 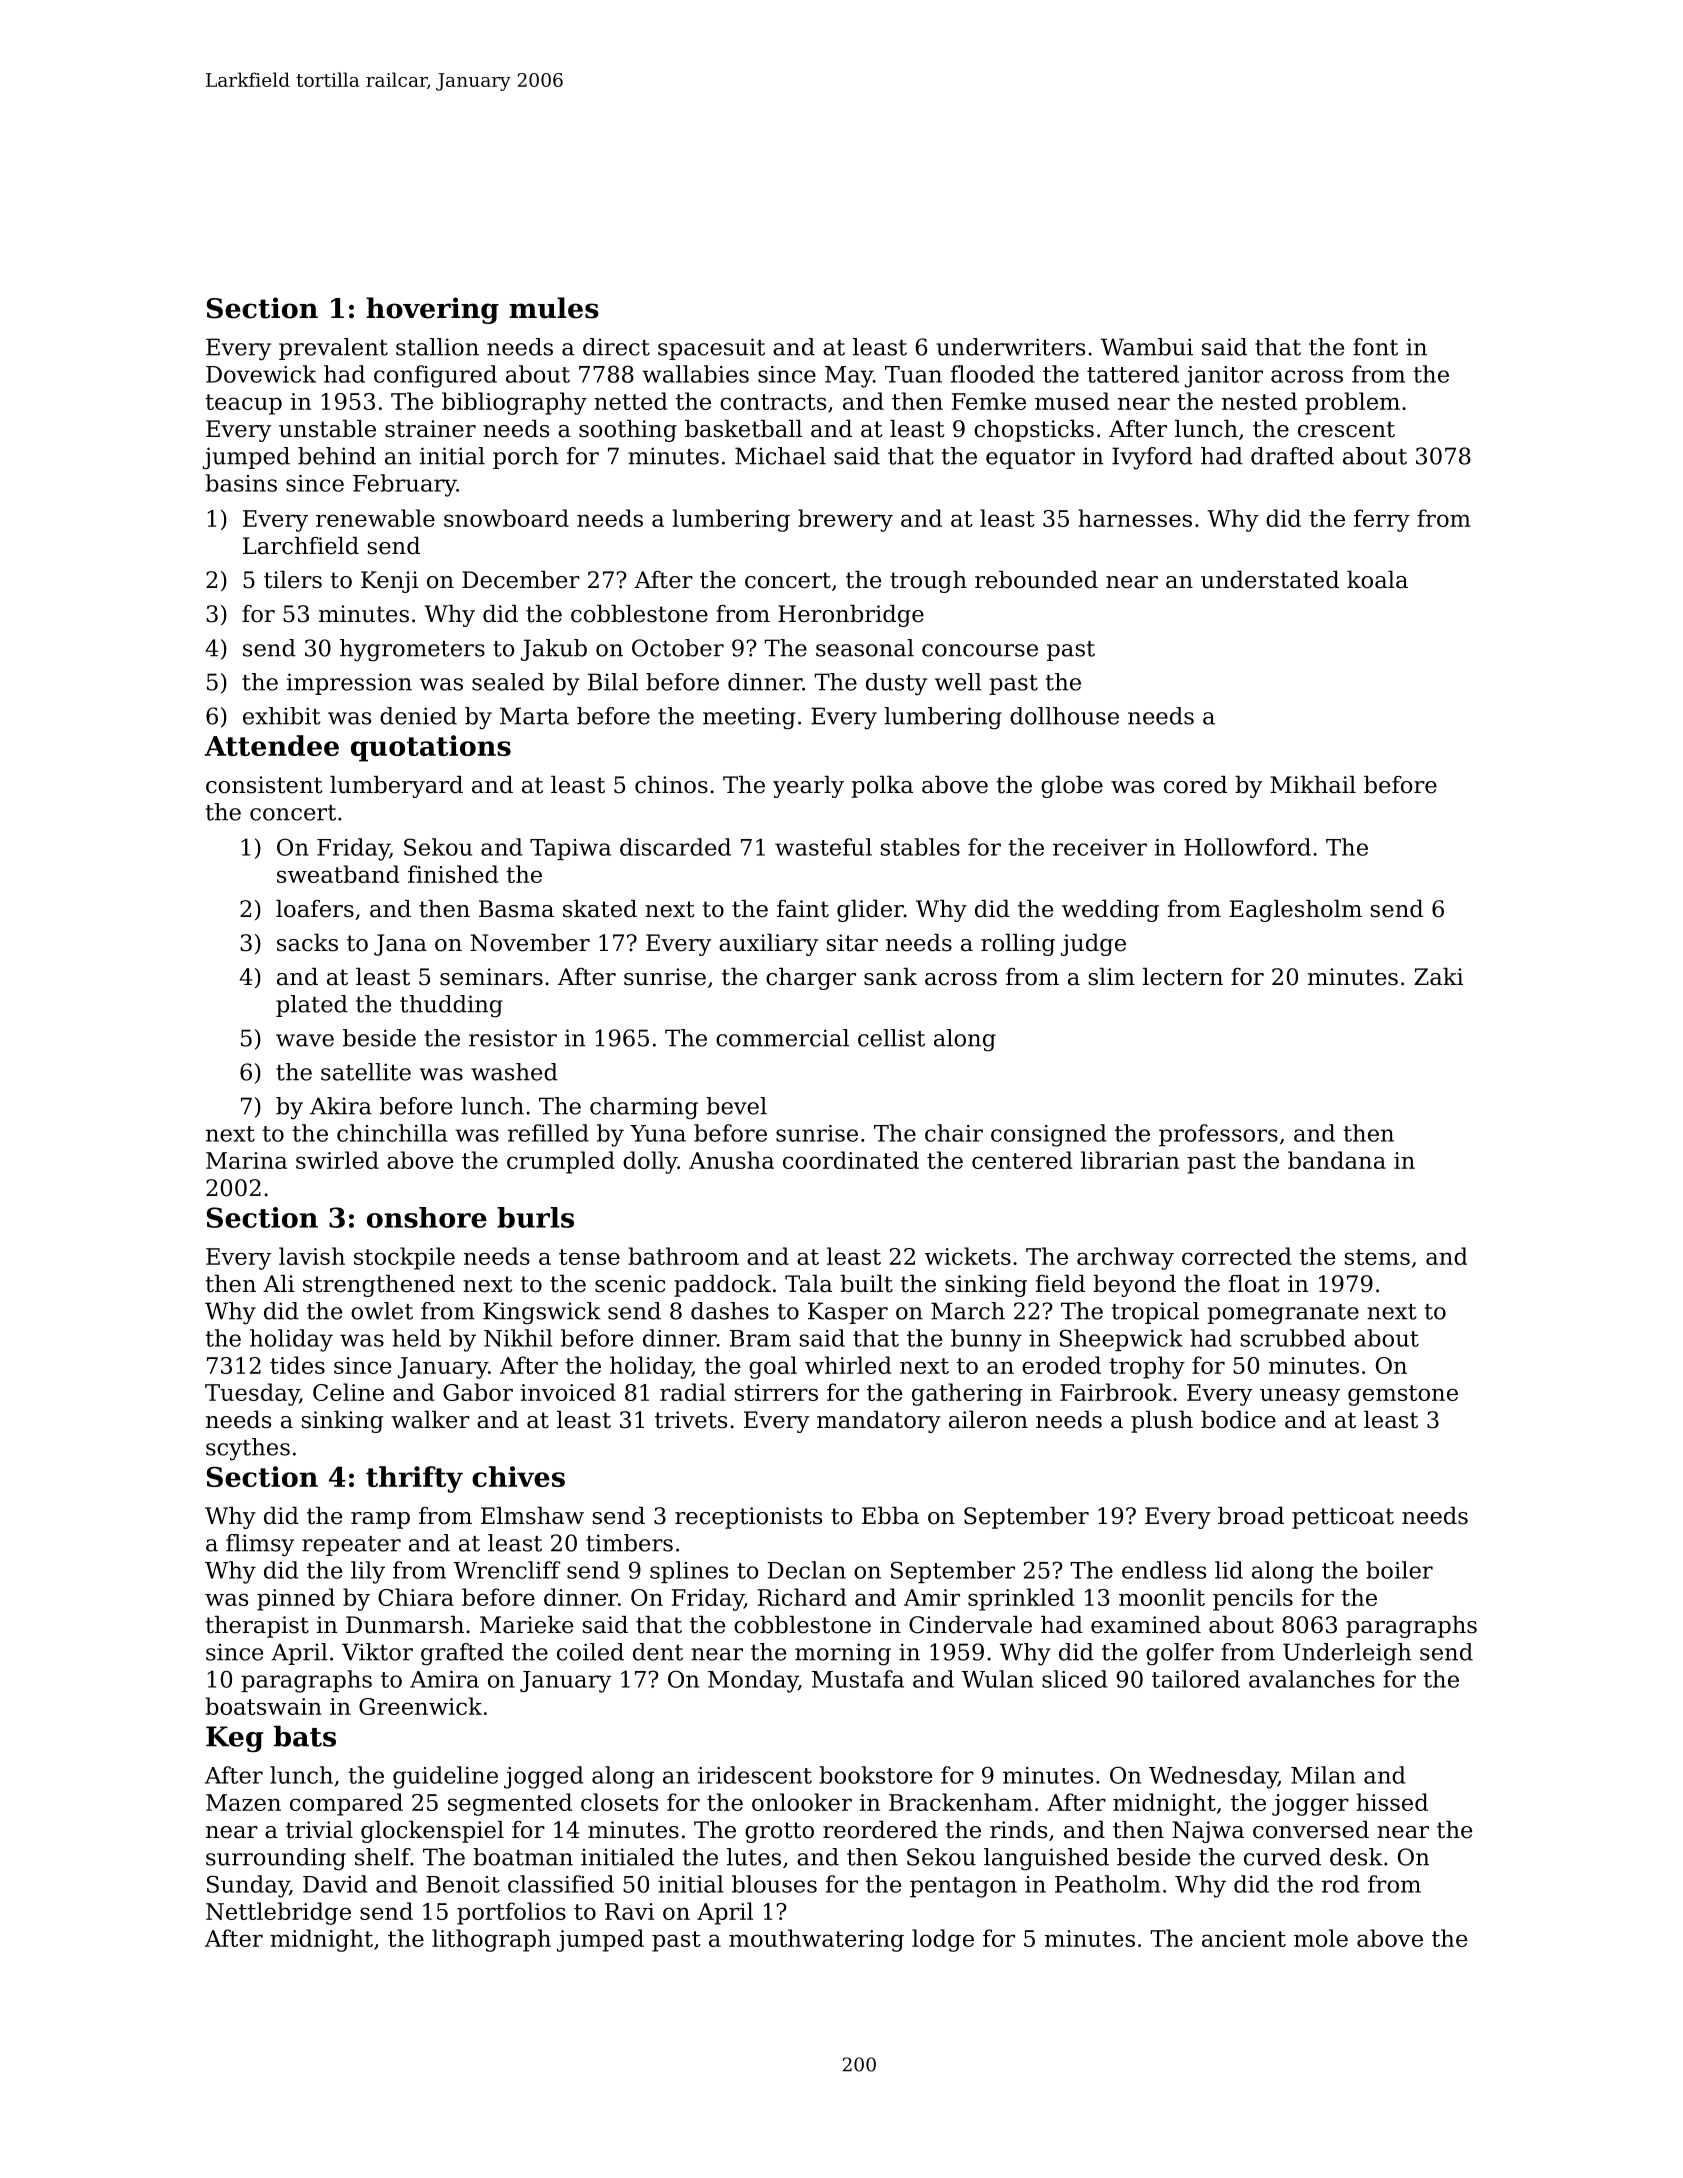 What do you see at coordinates (1375, 347) in the page?
I see `font` at bounding box center [1375, 347].
